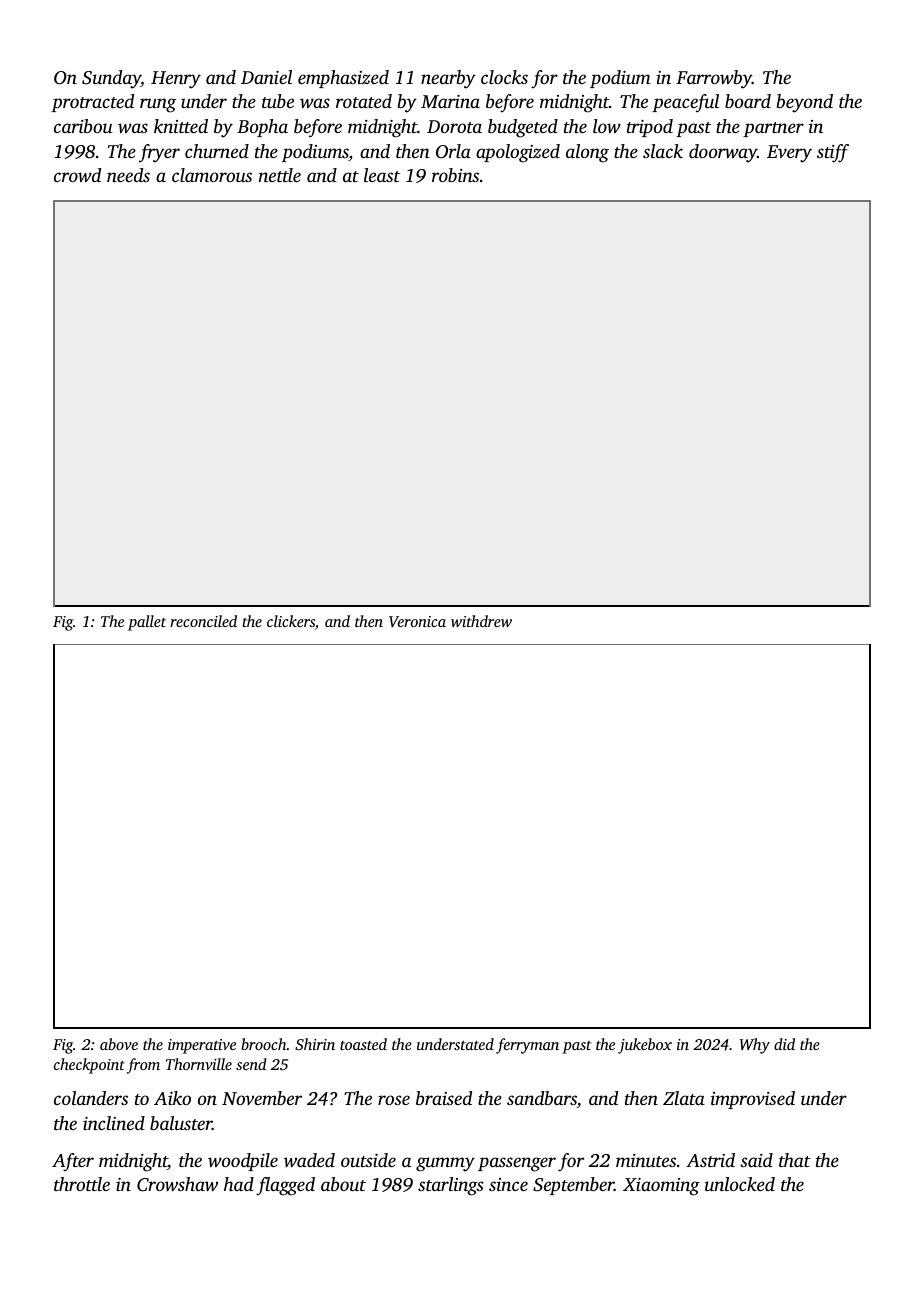  What do you see at coordinates (481, 621) in the image?
I see `withdrew` at bounding box center [481, 621].
